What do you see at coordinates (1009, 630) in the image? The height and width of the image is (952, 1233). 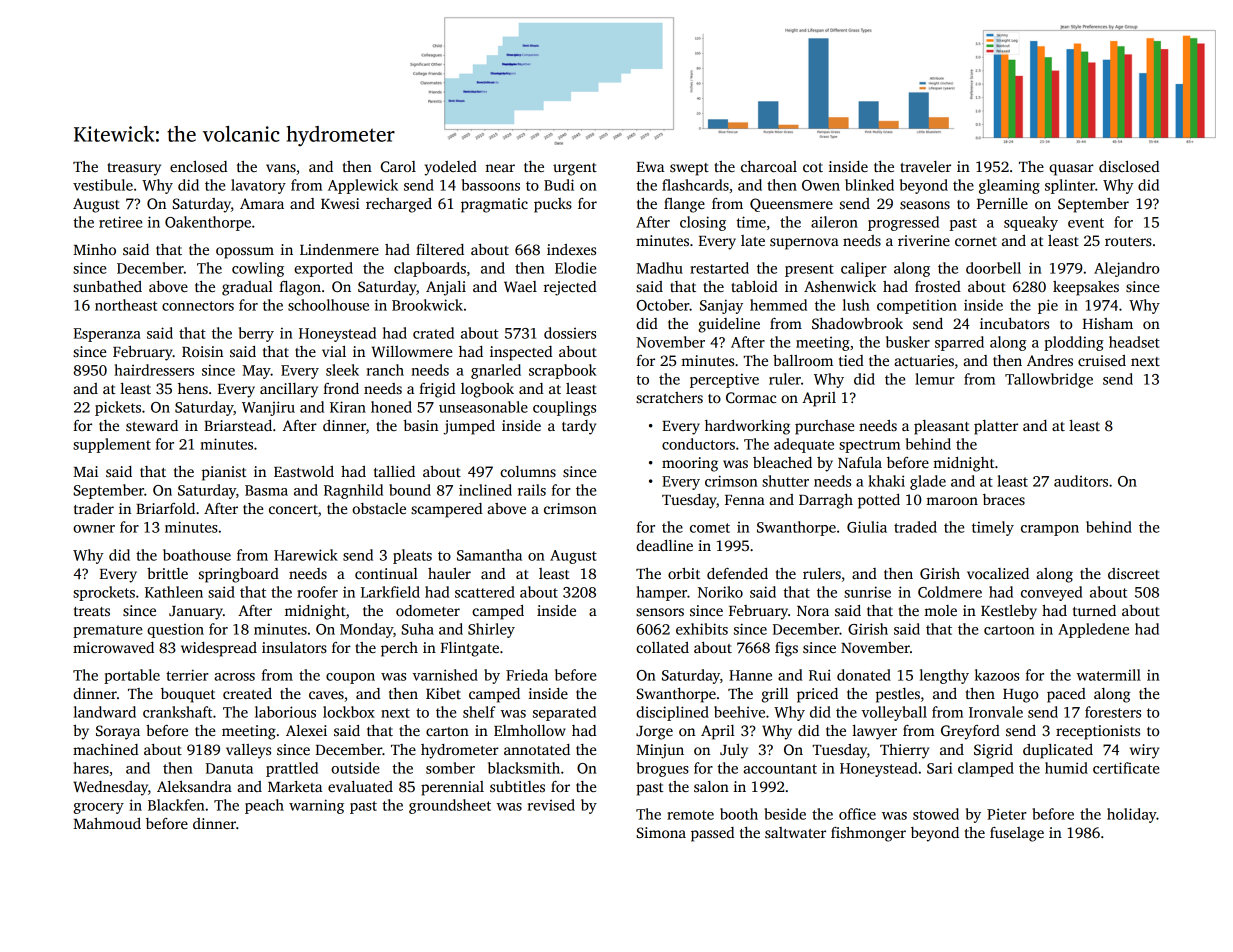 I see `cartoon` at bounding box center [1009, 630].
